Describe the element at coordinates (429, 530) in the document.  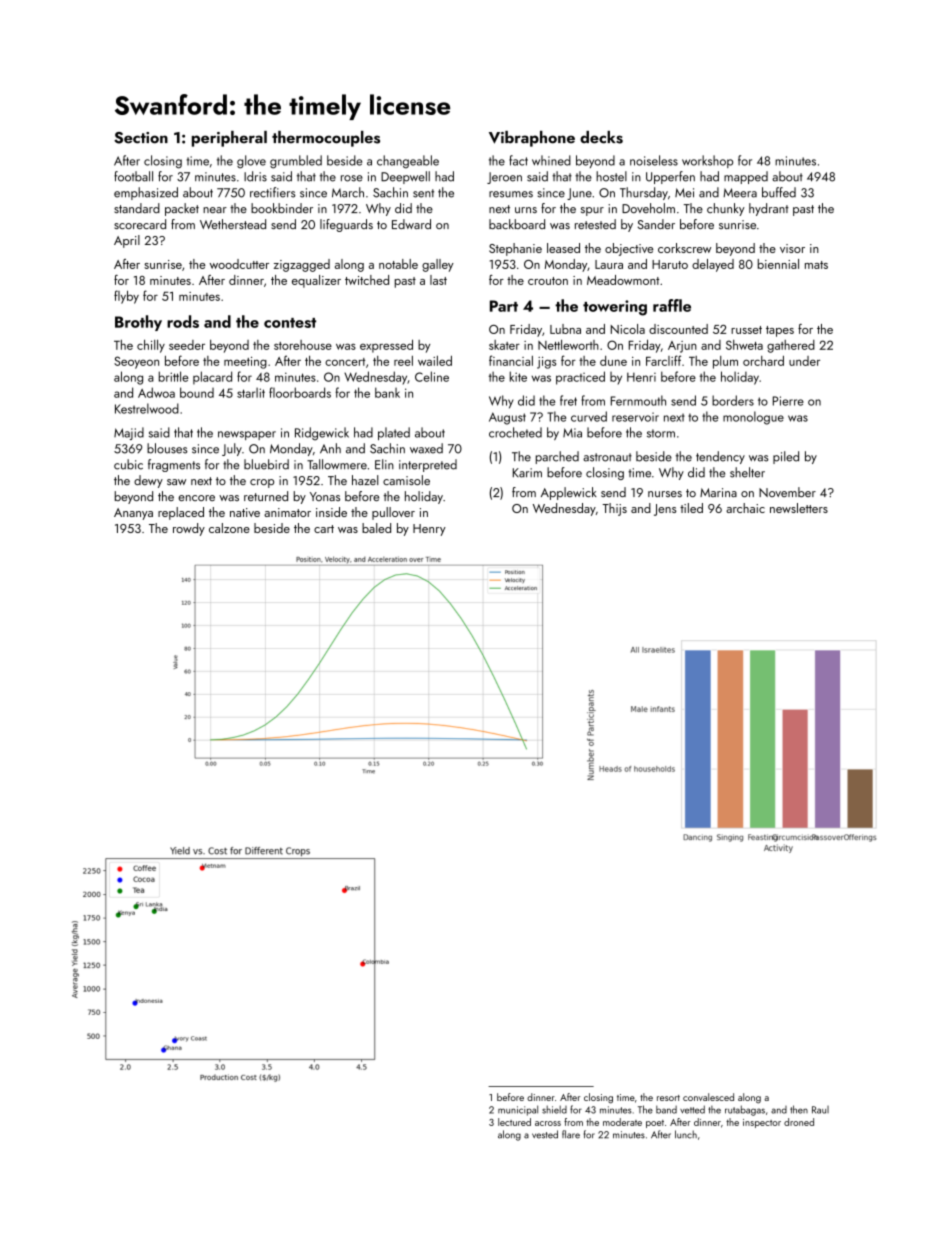
I see `Henry` at that location.
